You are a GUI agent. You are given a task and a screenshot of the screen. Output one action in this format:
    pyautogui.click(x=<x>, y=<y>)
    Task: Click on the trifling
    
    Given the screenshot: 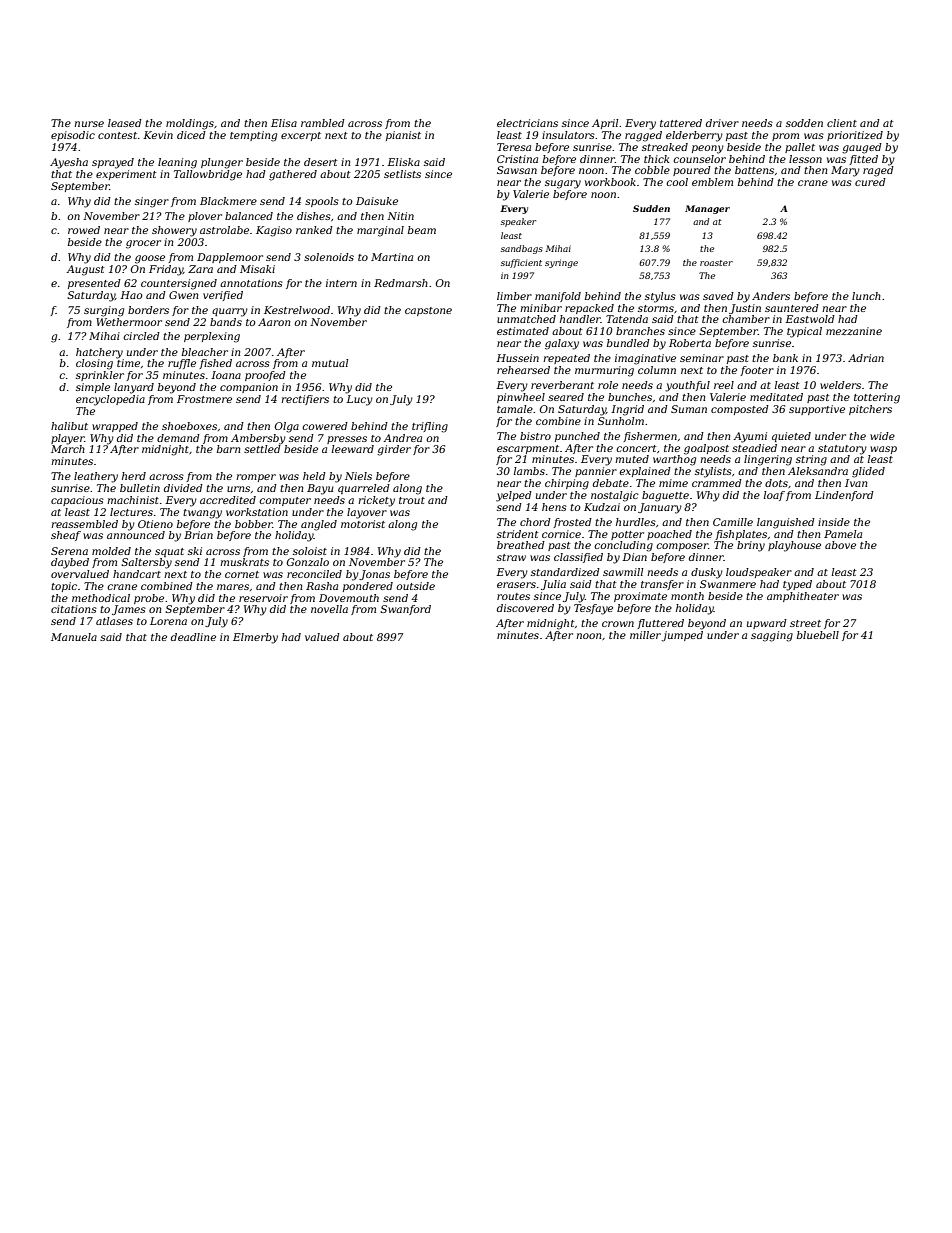 What is the action you would take?
    pyautogui.click(x=430, y=427)
